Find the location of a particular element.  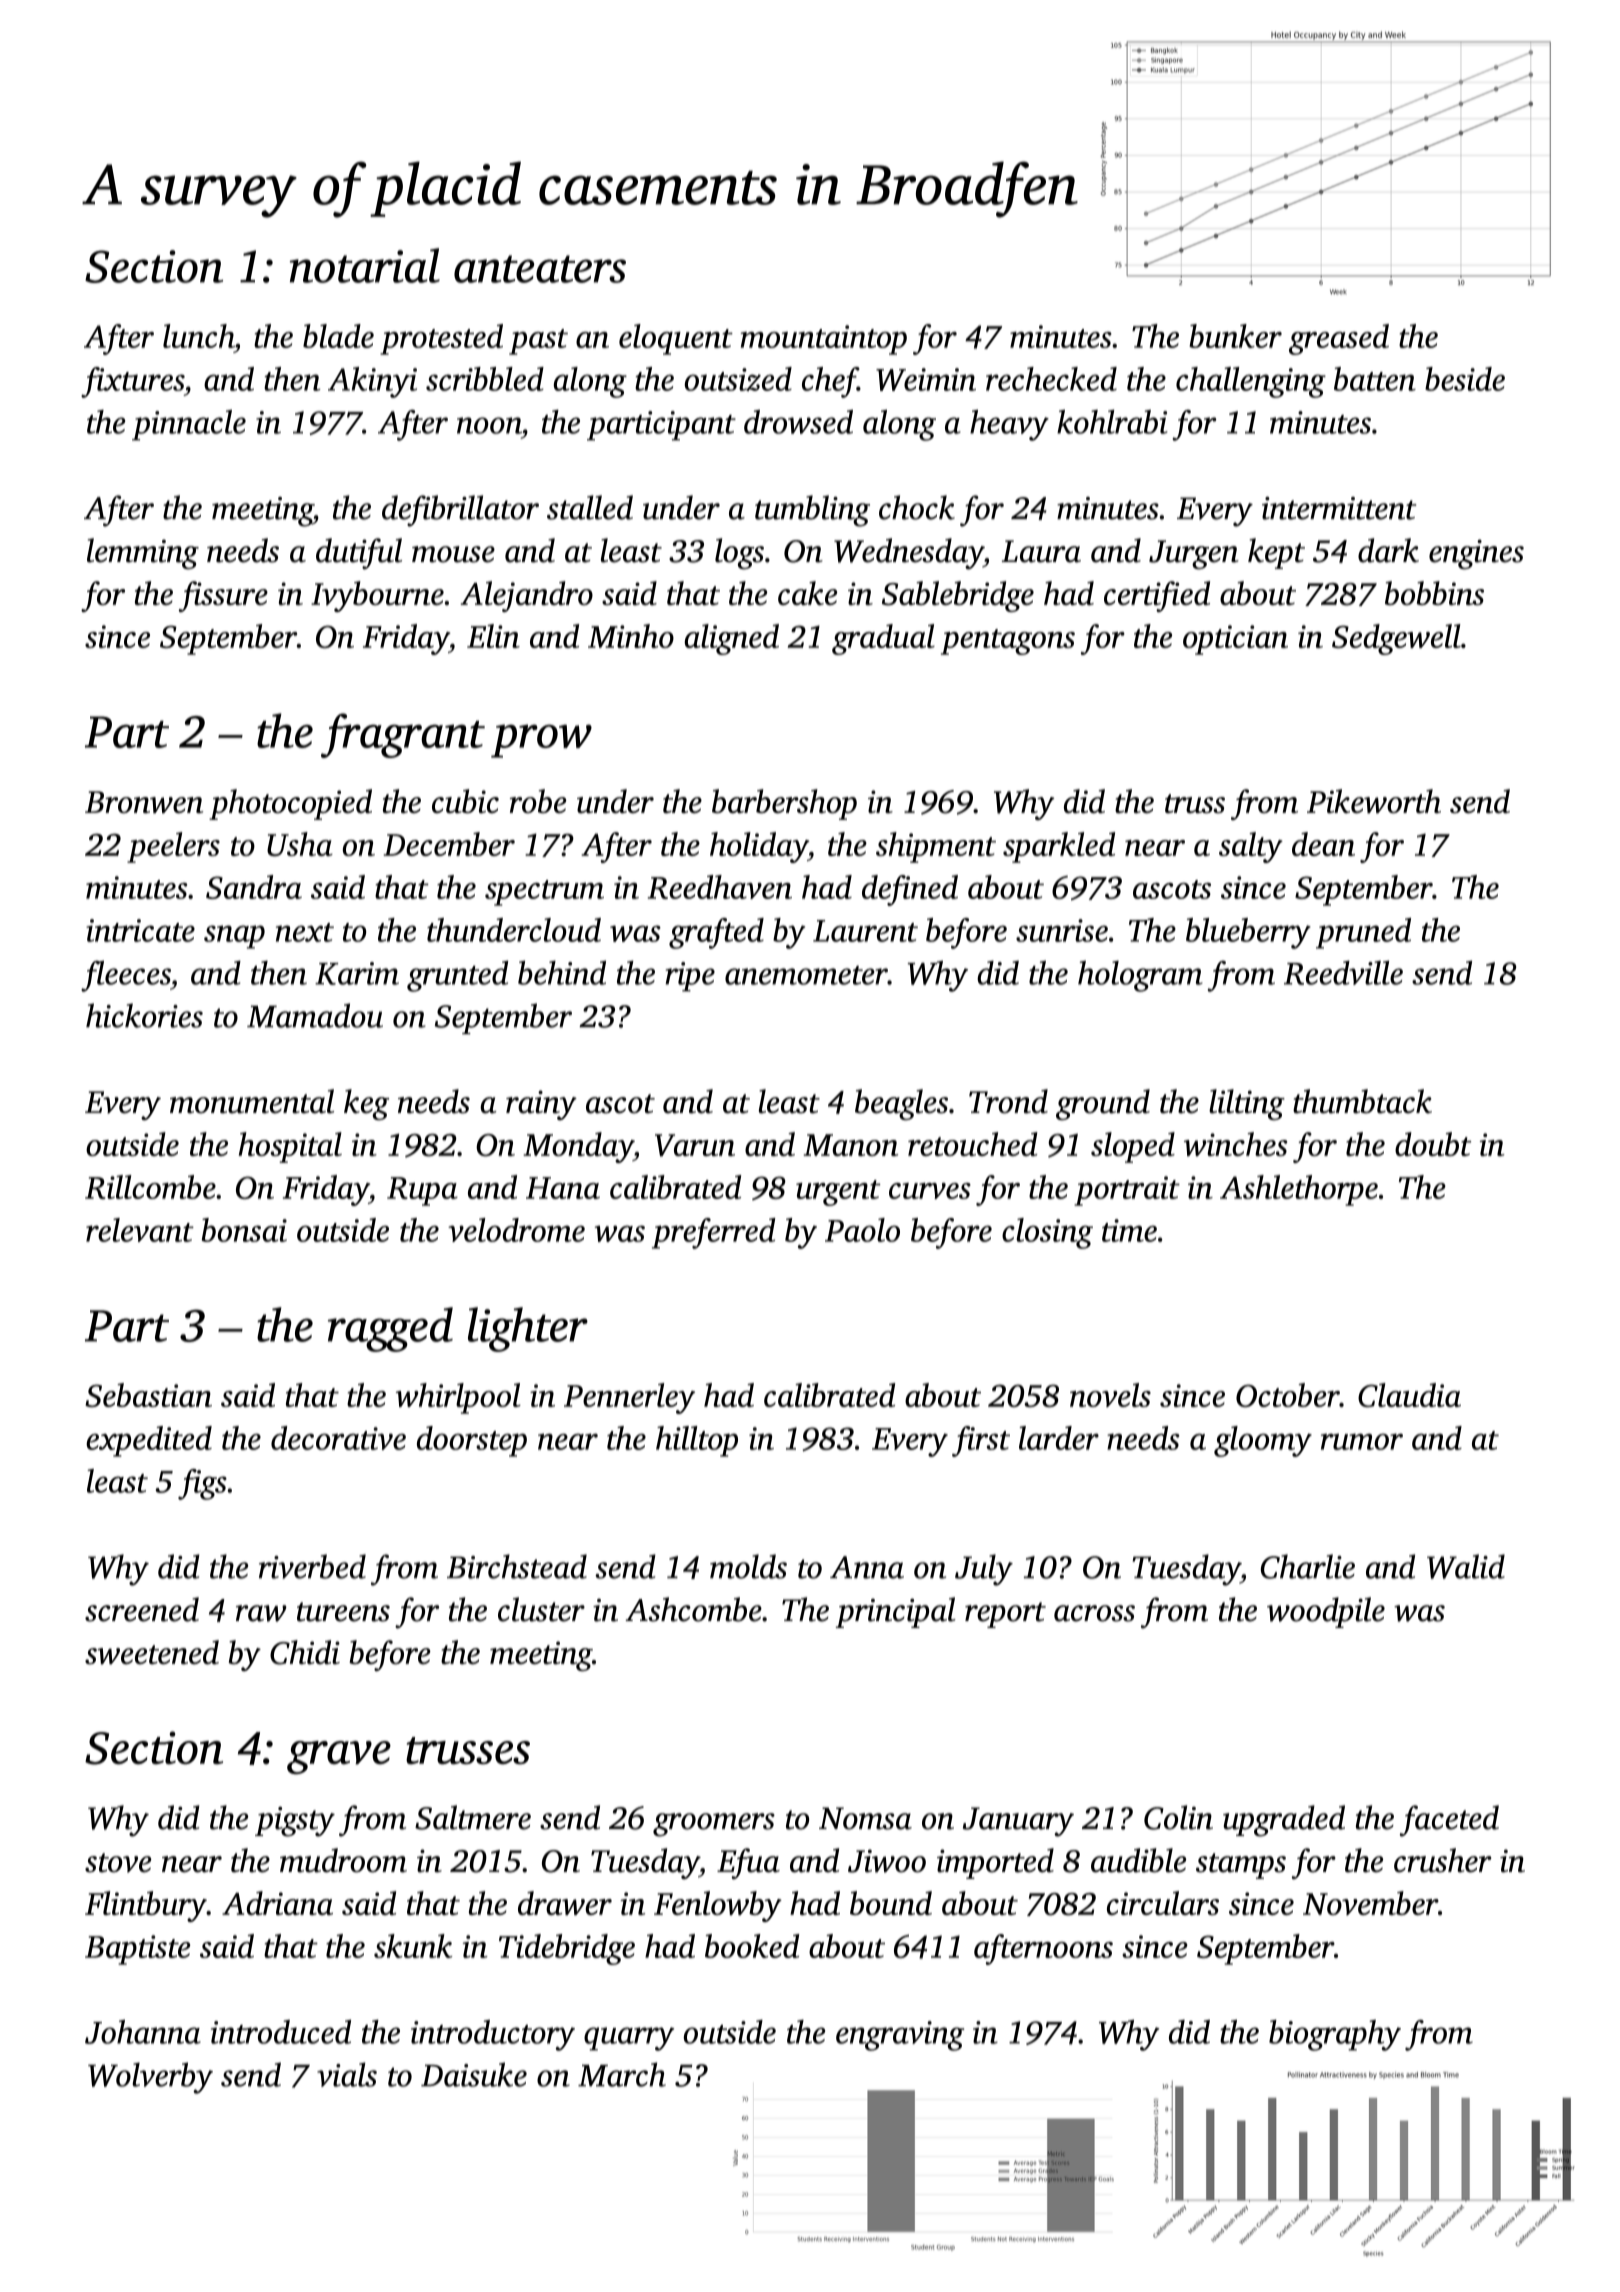

Jiwoo is located at coordinates (887, 1861).
